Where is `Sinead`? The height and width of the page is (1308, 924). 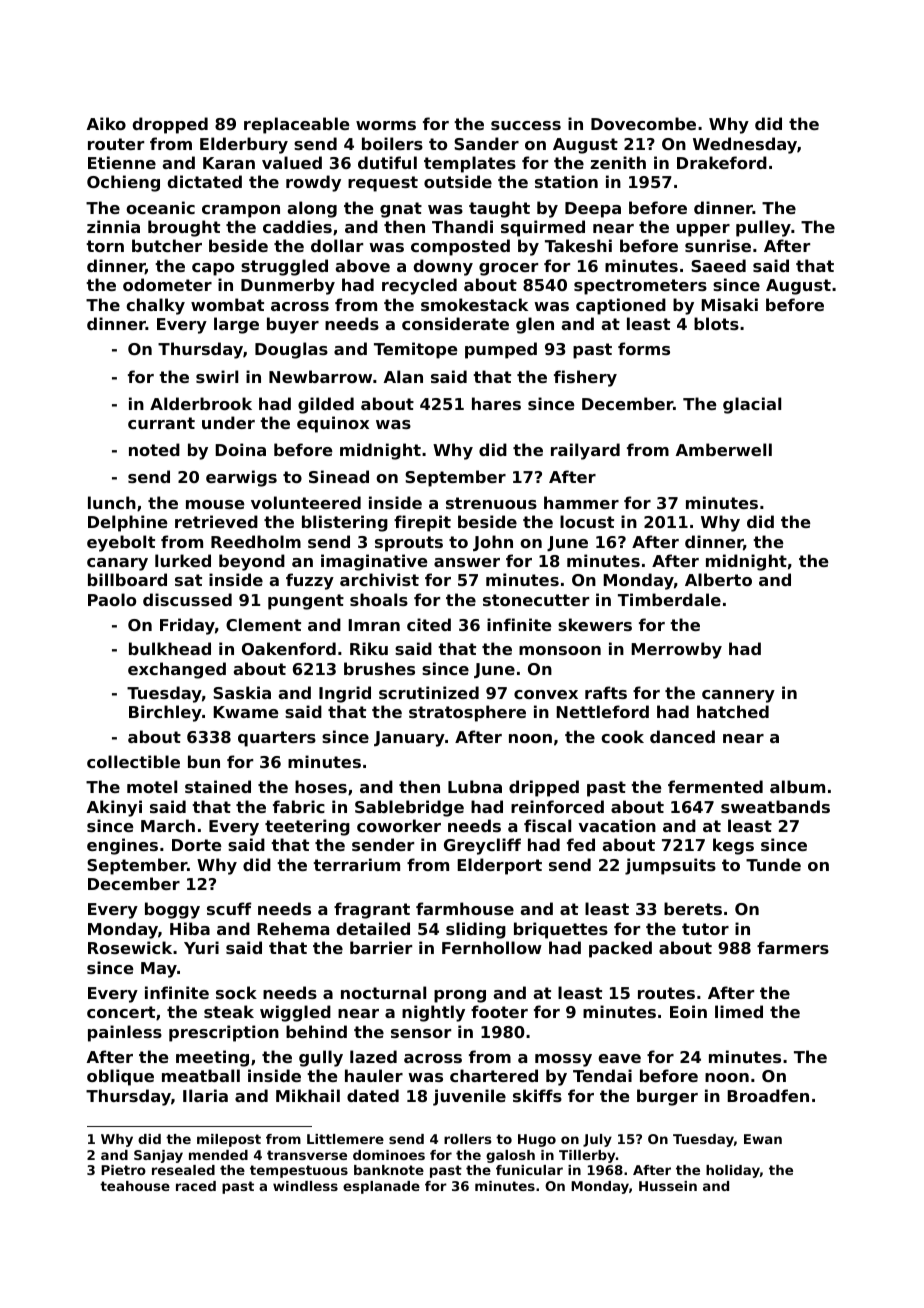 Sinead is located at coordinates (339, 476).
